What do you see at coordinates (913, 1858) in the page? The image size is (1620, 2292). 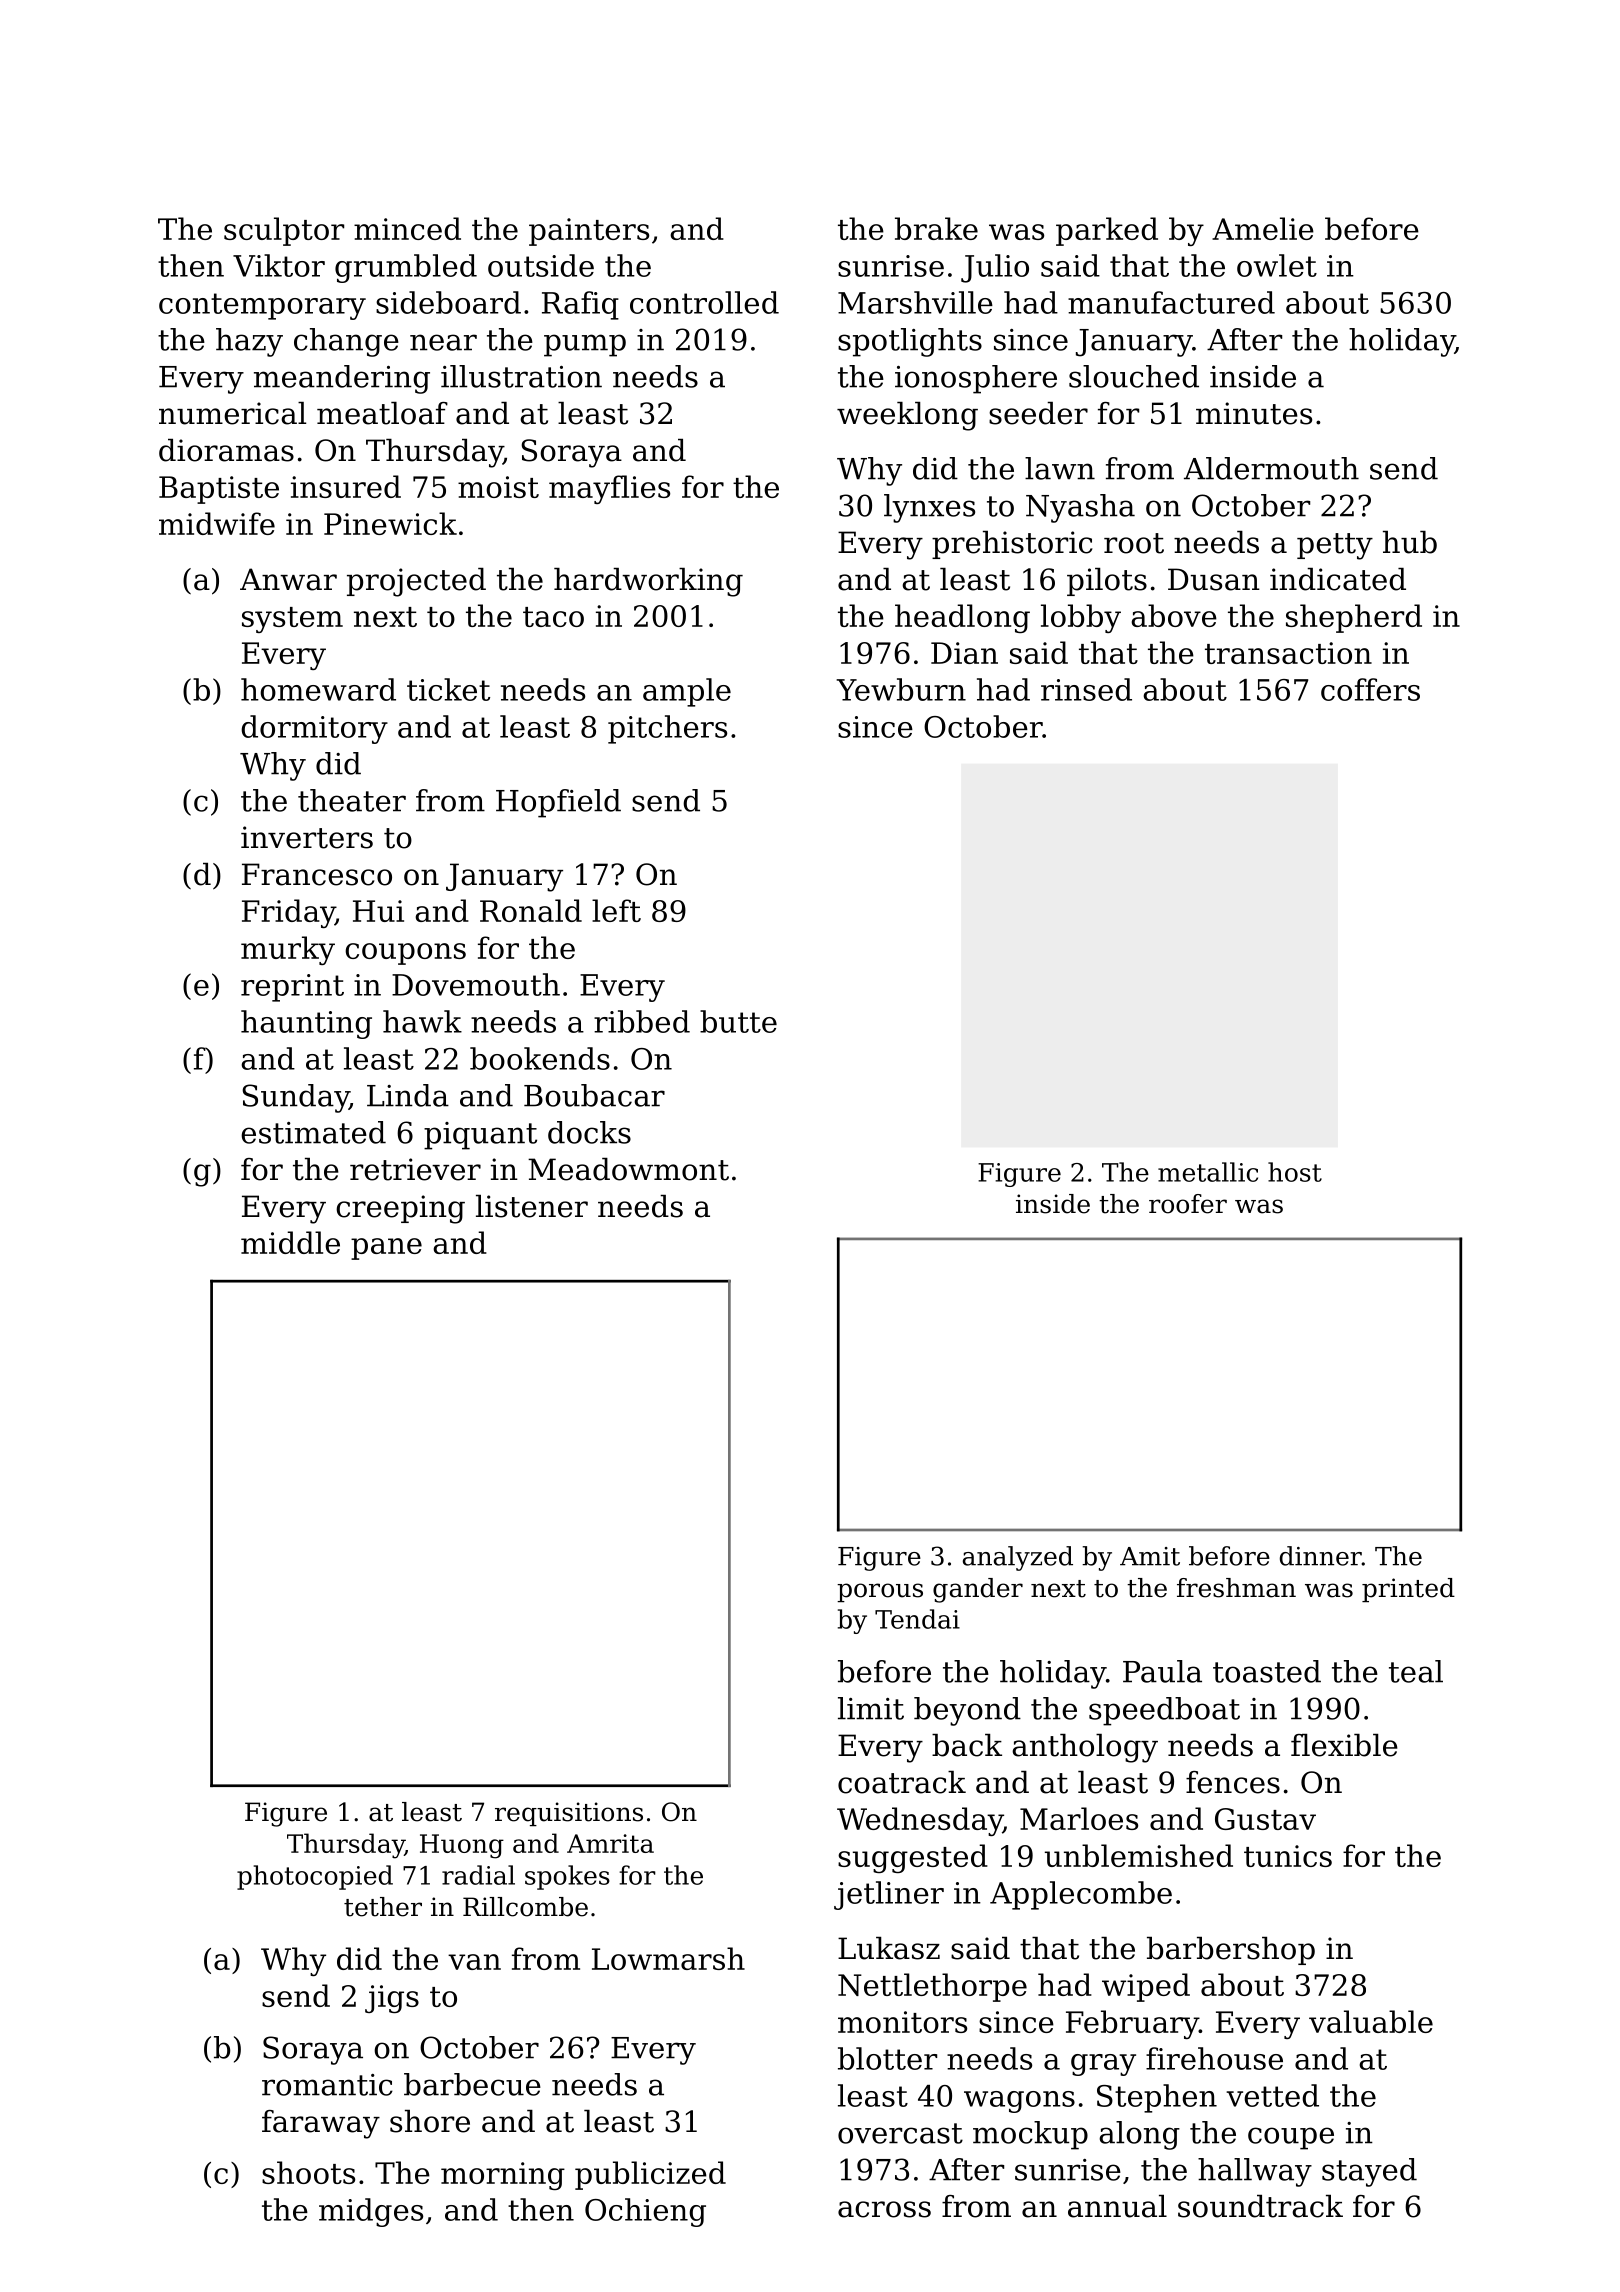 I see `suggested` at bounding box center [913, 1858].
